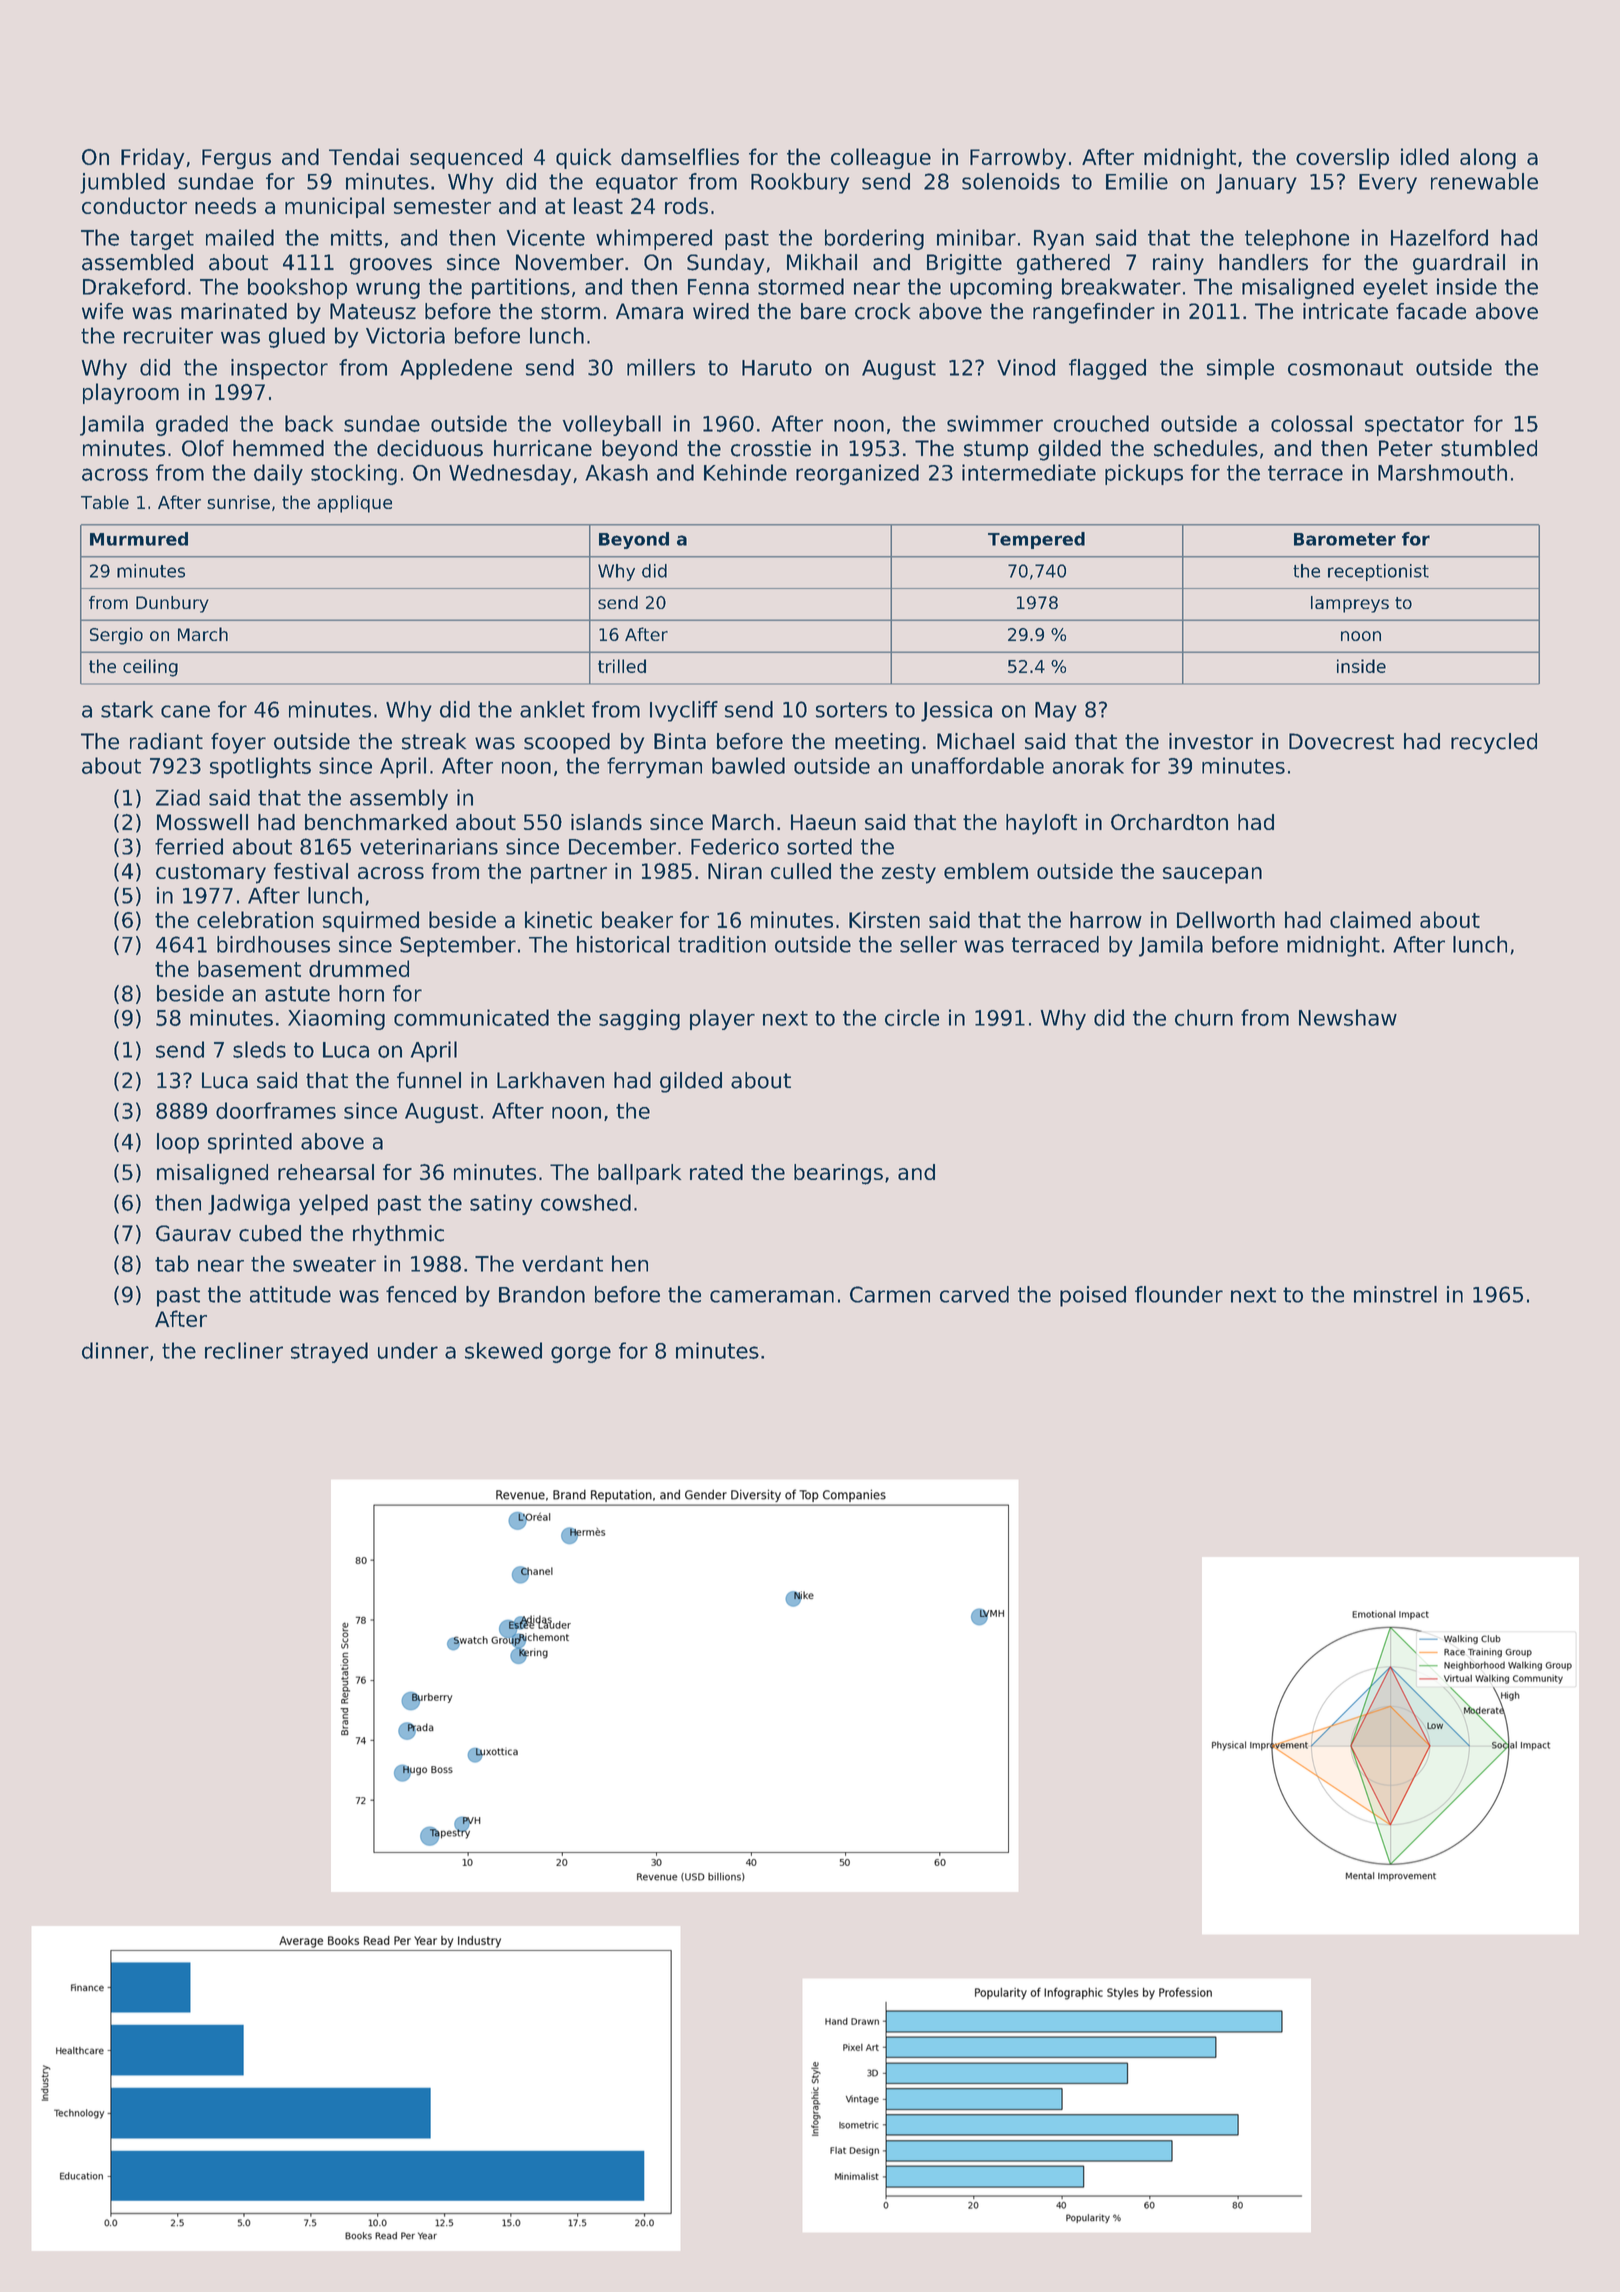  What do you see at coordinates (1204, 1017) in the screenshot?
I see `churn` at bounding box center [1204, 1017].
